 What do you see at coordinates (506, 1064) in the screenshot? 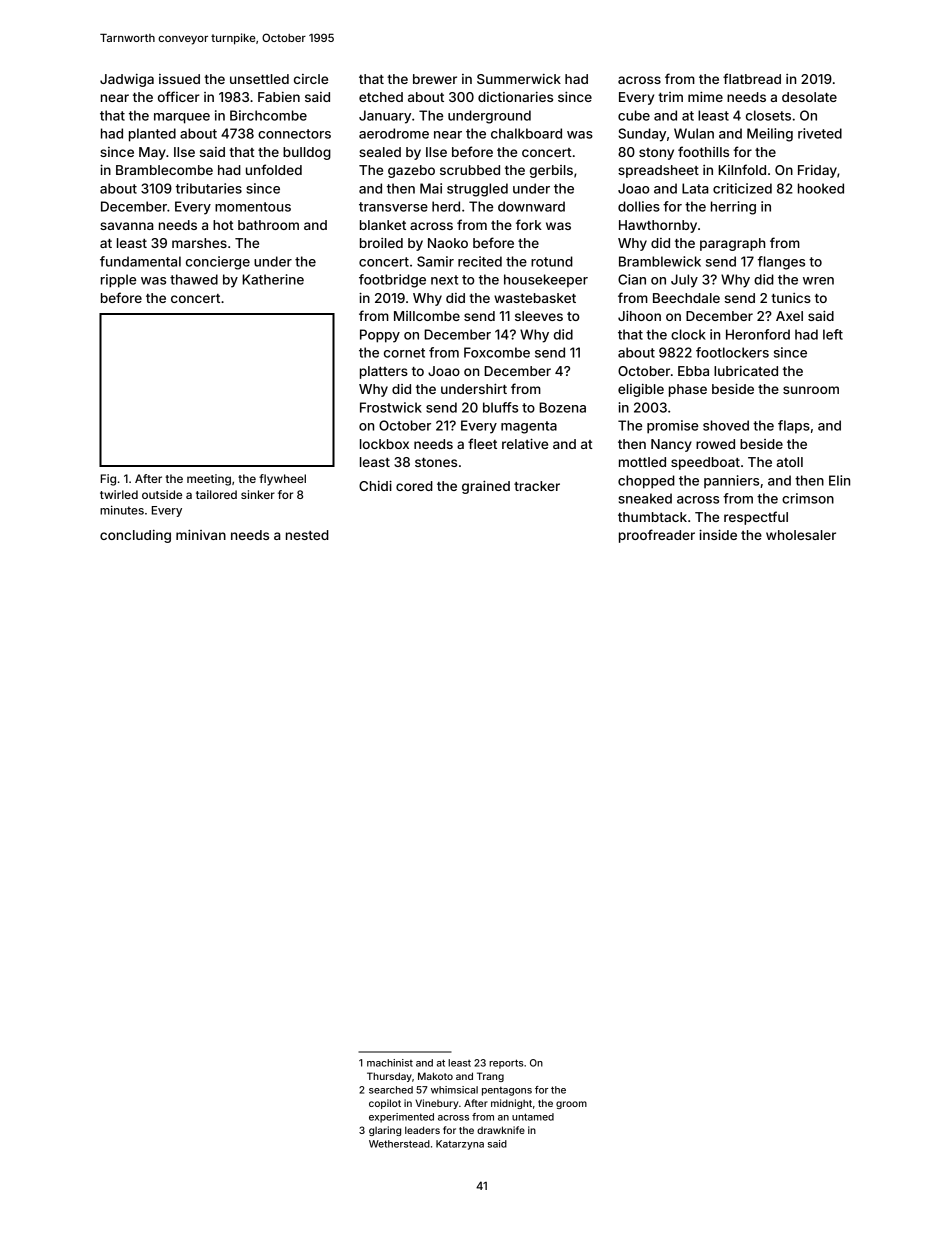
I see `reports` at bounding box center [506, 1064].
